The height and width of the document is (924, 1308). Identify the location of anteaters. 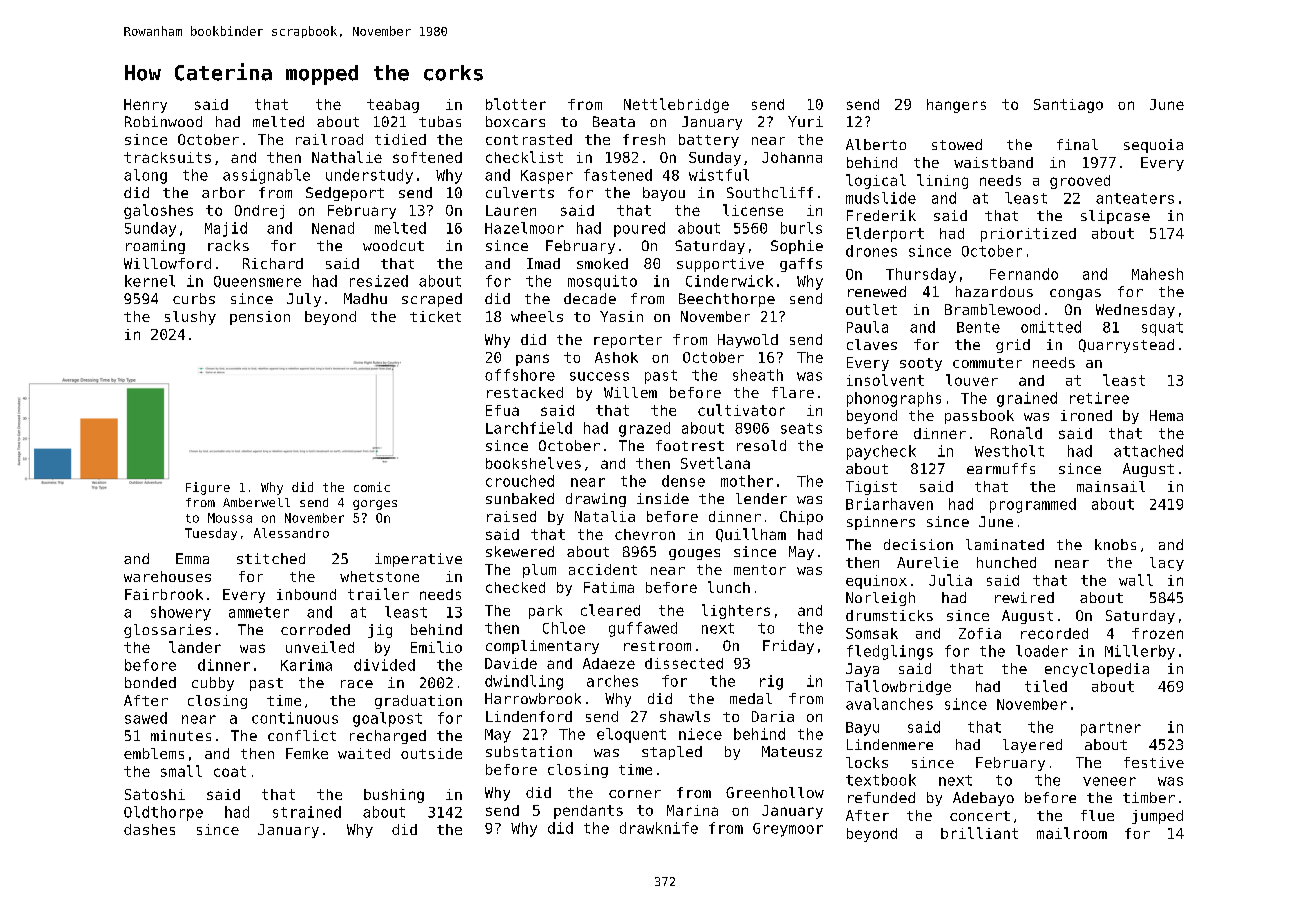
(1135, 198).
